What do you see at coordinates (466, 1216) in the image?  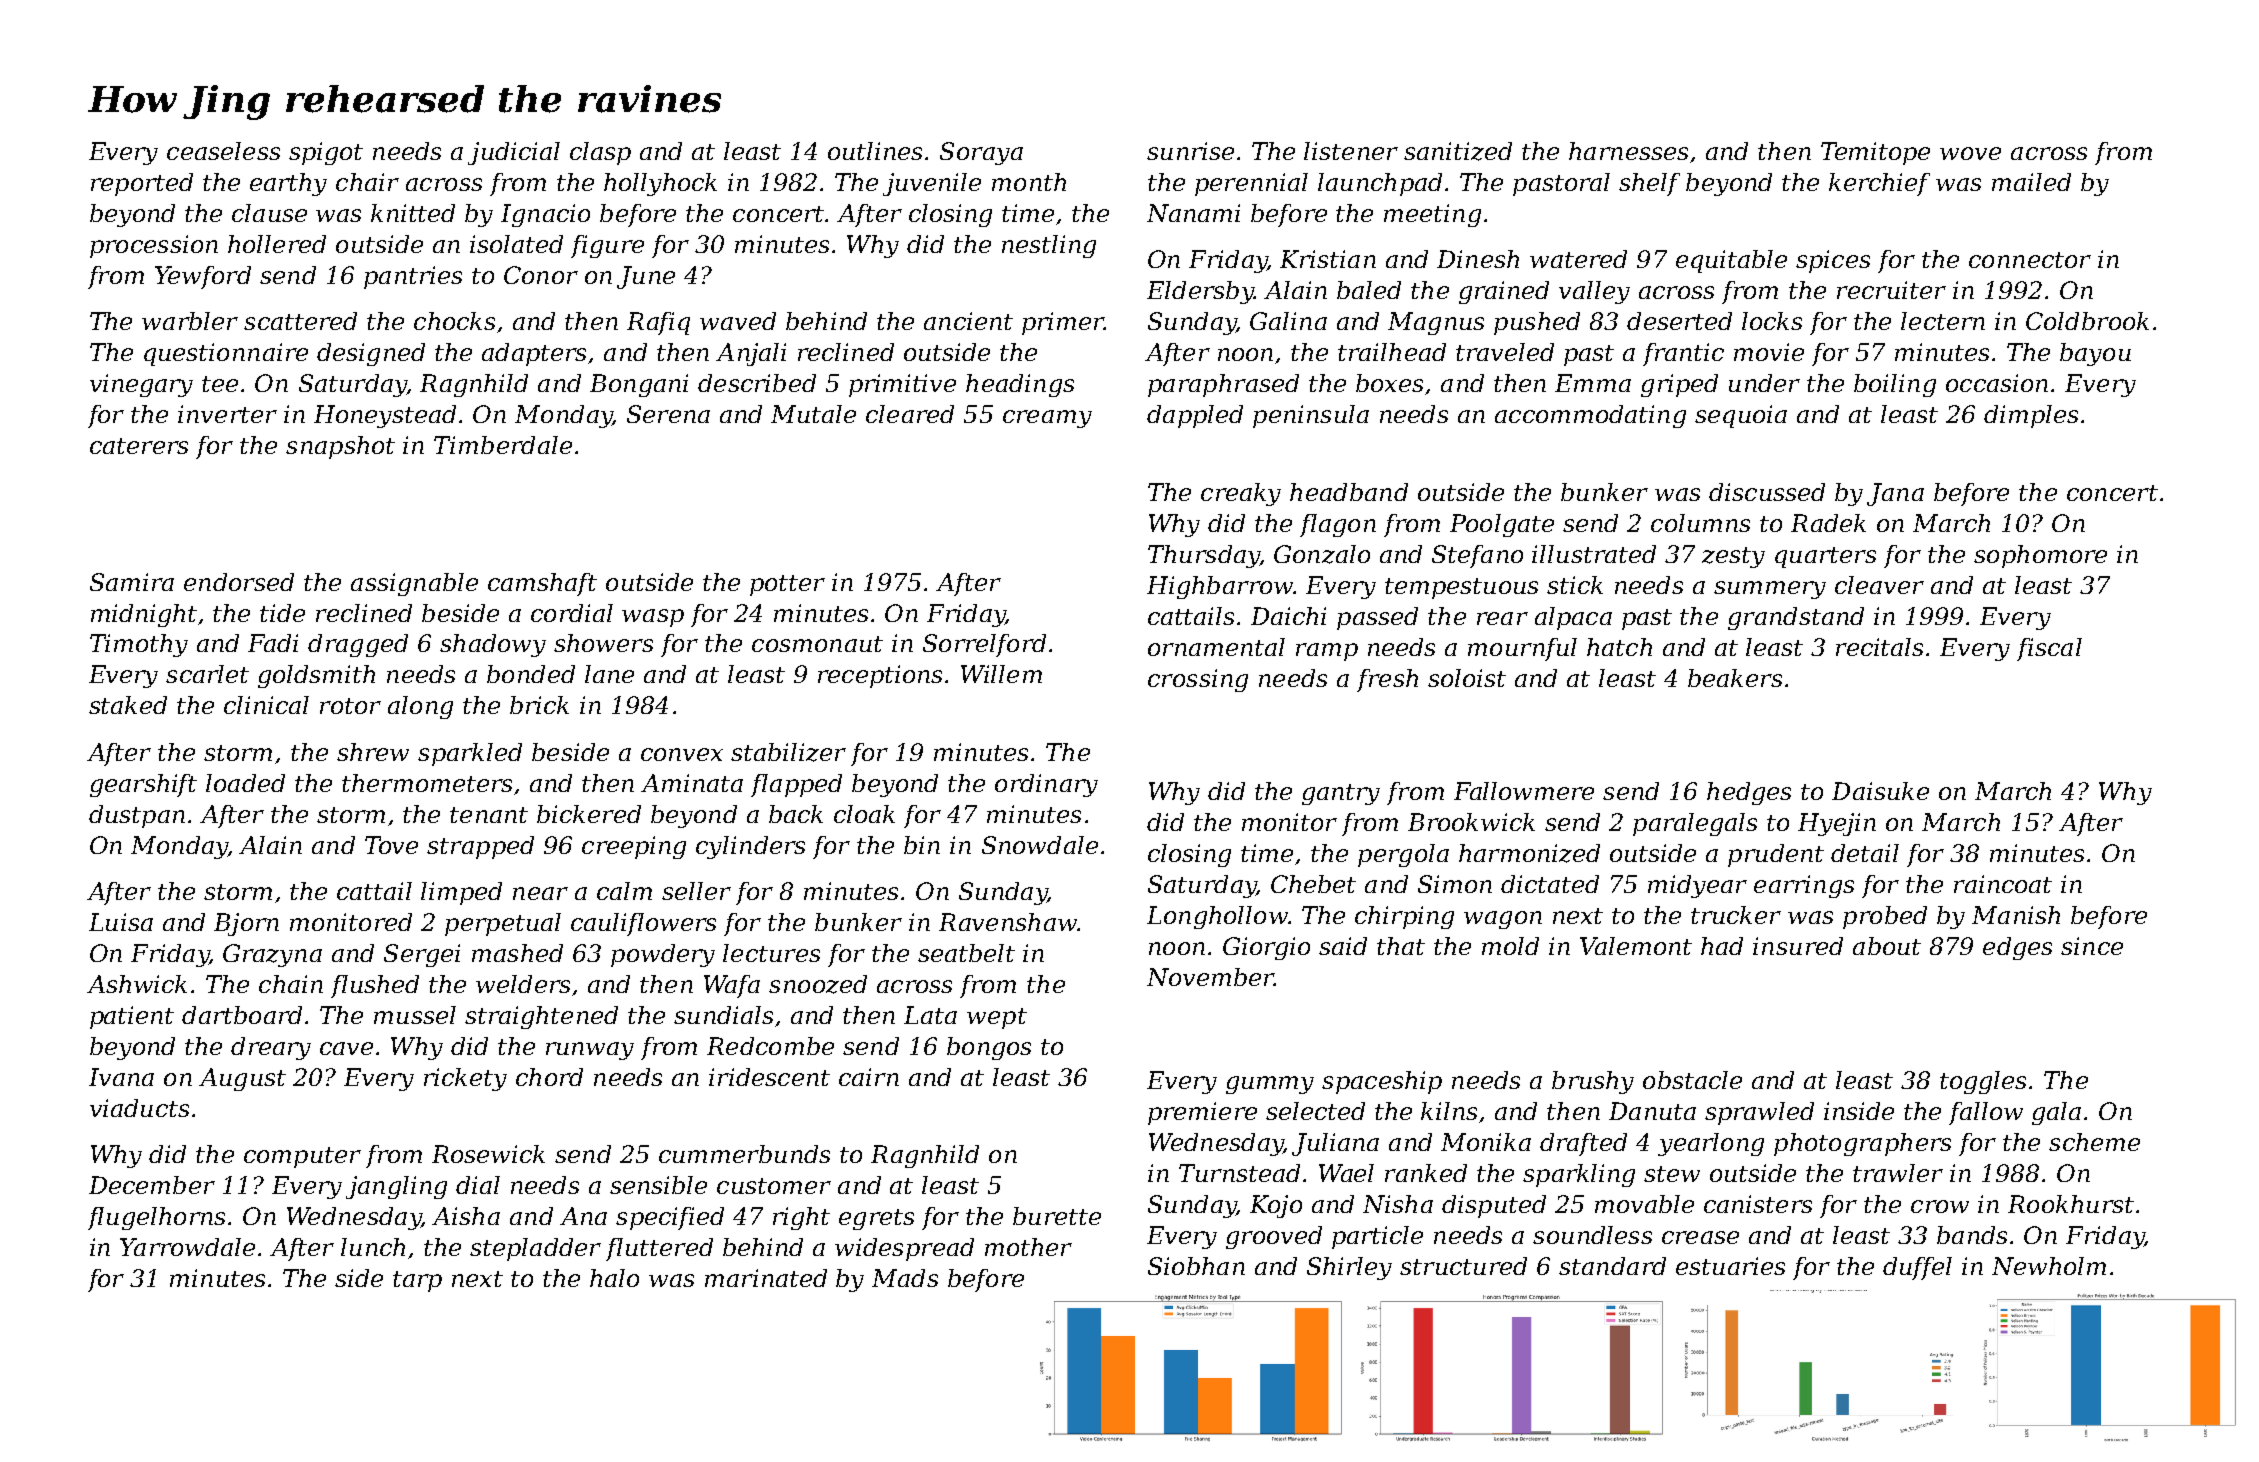 I see `Aisha` at bounding box center [466, 1216].
